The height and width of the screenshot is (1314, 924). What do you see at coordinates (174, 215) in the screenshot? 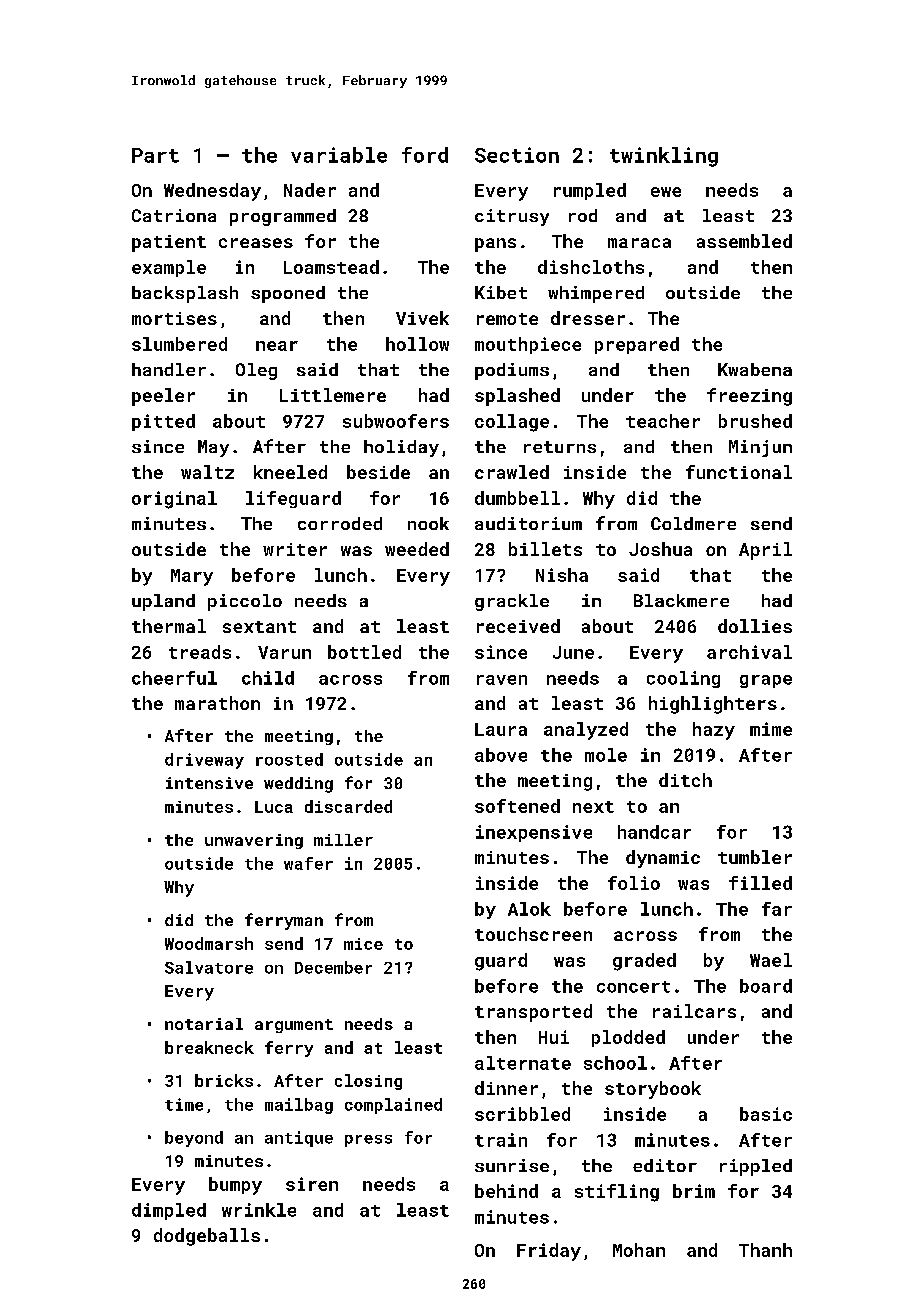
I see `Catriona` at bounding box center [174, 215].
